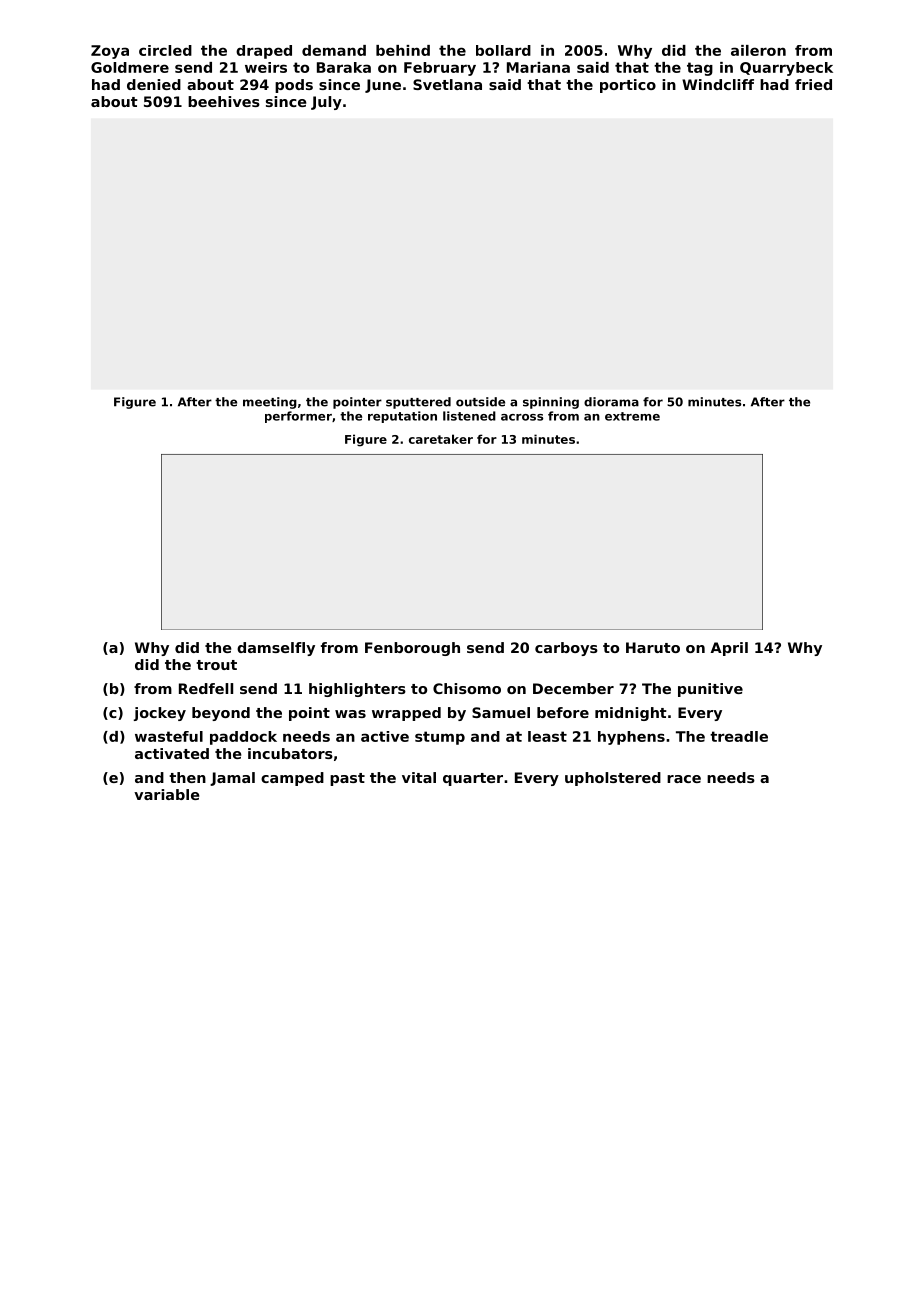 This screenshot has width=924, height=1308. I want to click on Quarrybeck, so click(786, 69).
